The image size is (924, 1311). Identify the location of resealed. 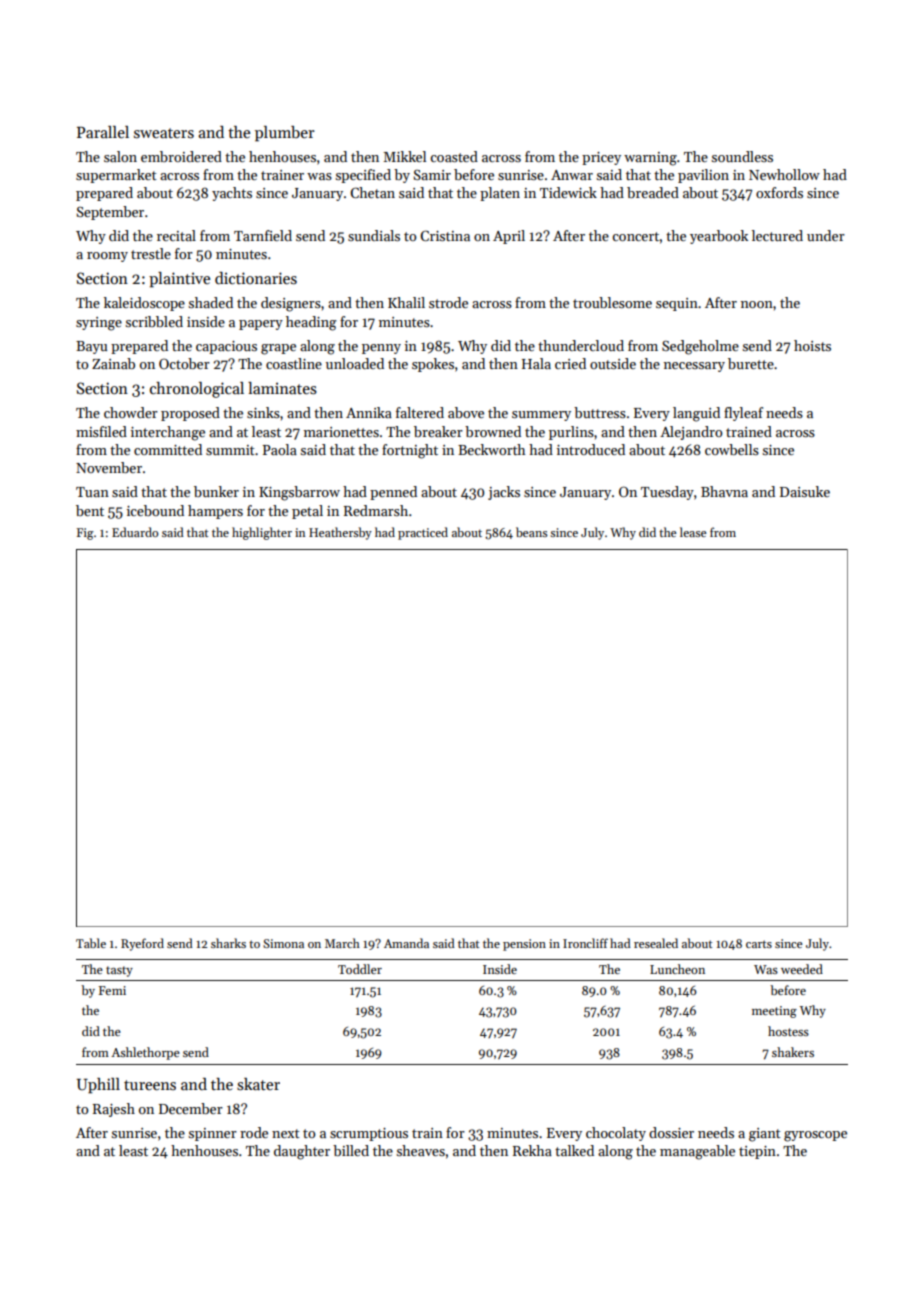
(656, 943).
